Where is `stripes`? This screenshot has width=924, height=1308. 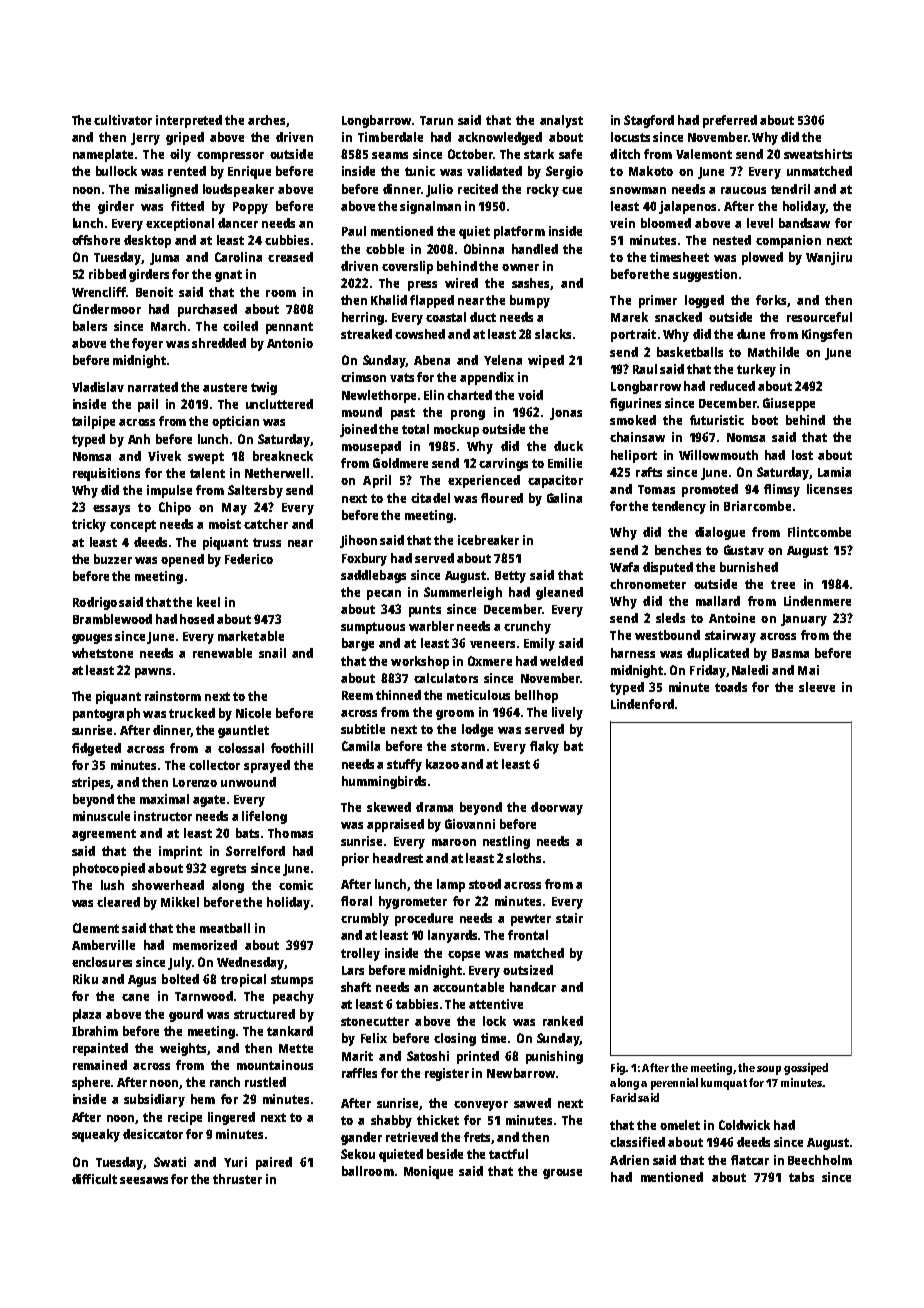
stripes is located at coordinates (91, 783).
